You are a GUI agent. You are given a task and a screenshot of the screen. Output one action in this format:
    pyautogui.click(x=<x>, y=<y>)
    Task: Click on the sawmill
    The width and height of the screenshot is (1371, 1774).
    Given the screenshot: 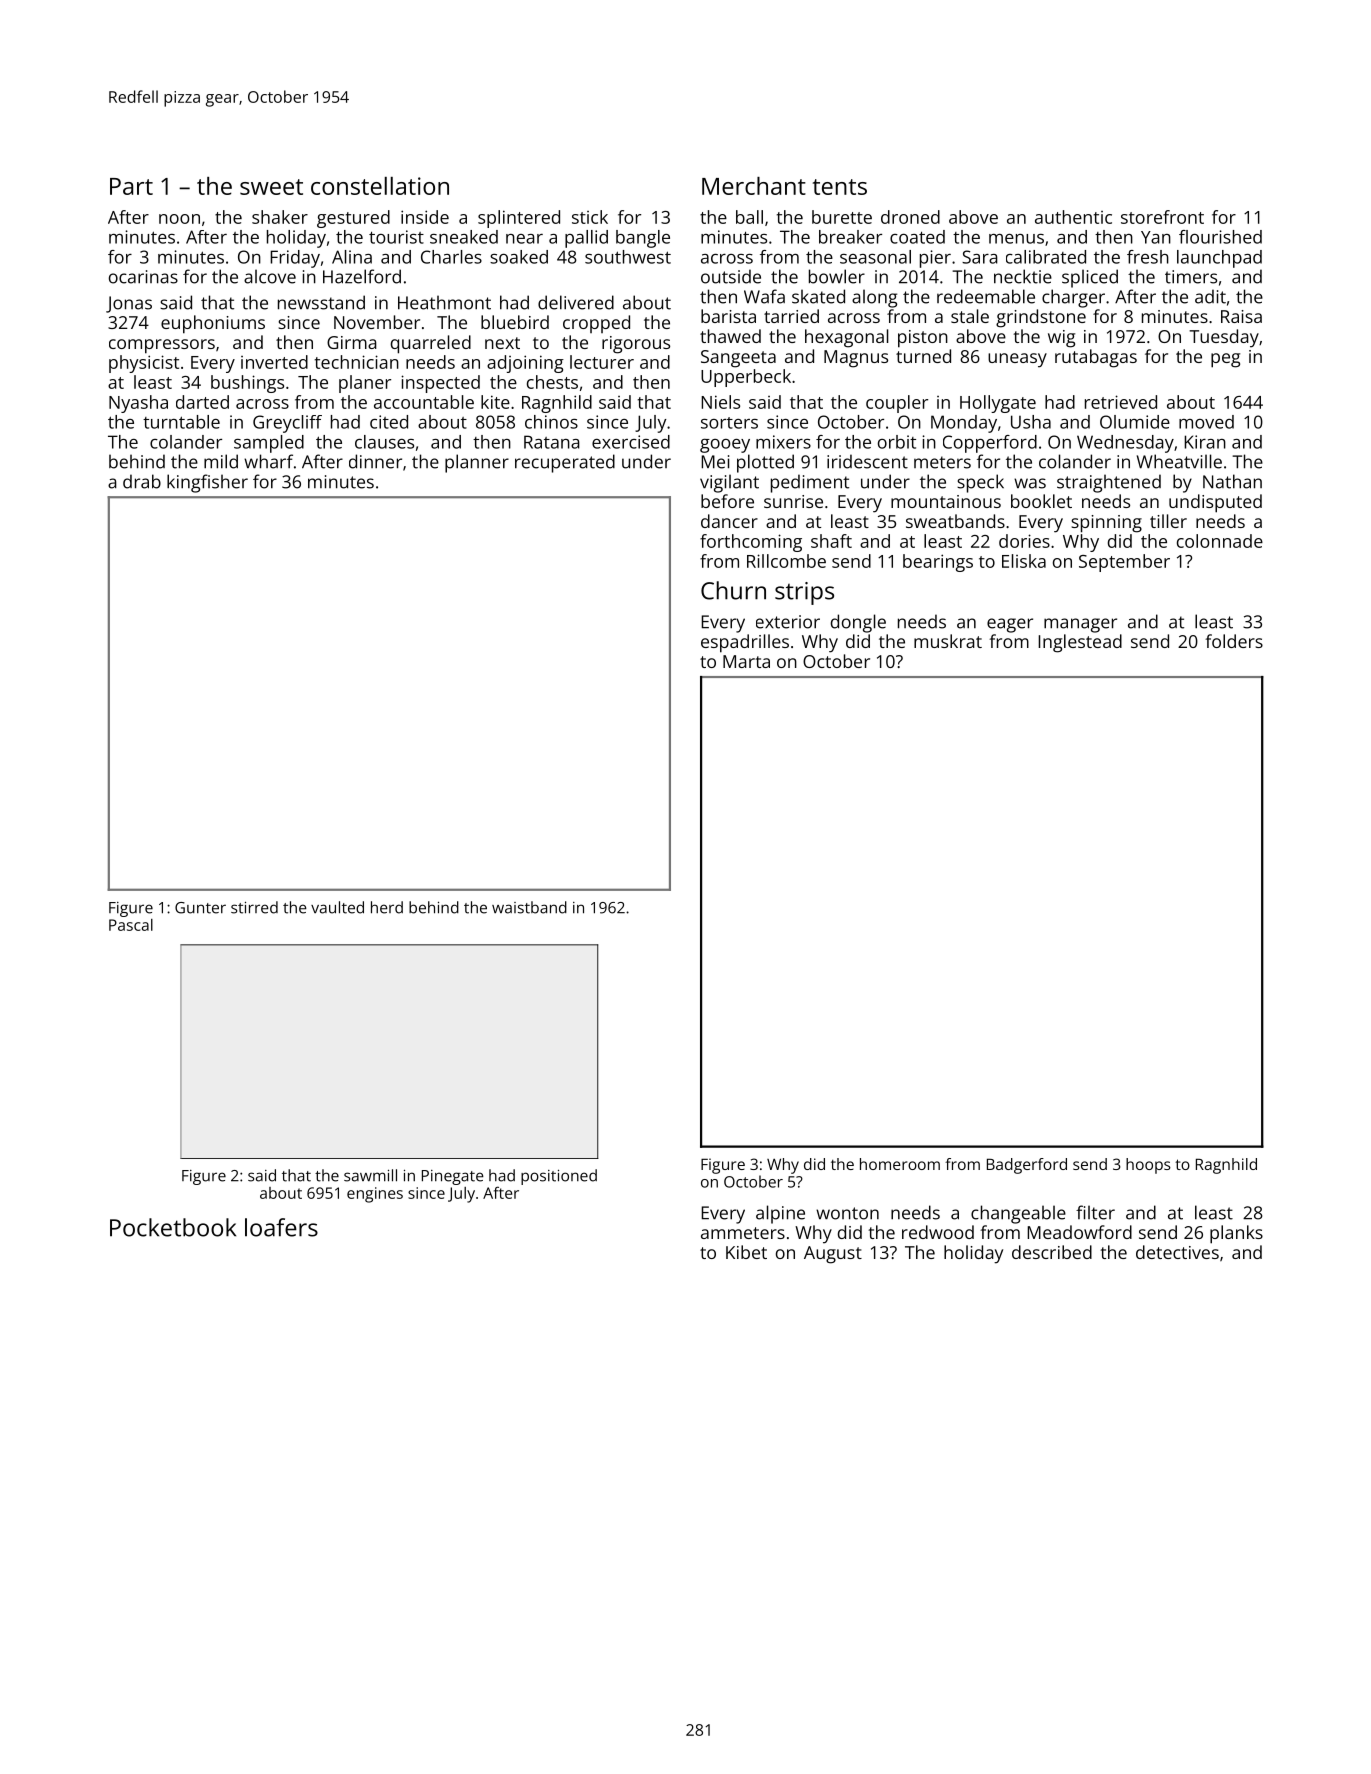 What is the action you would take?
    pyautogui.click(x=370, y=1175)
